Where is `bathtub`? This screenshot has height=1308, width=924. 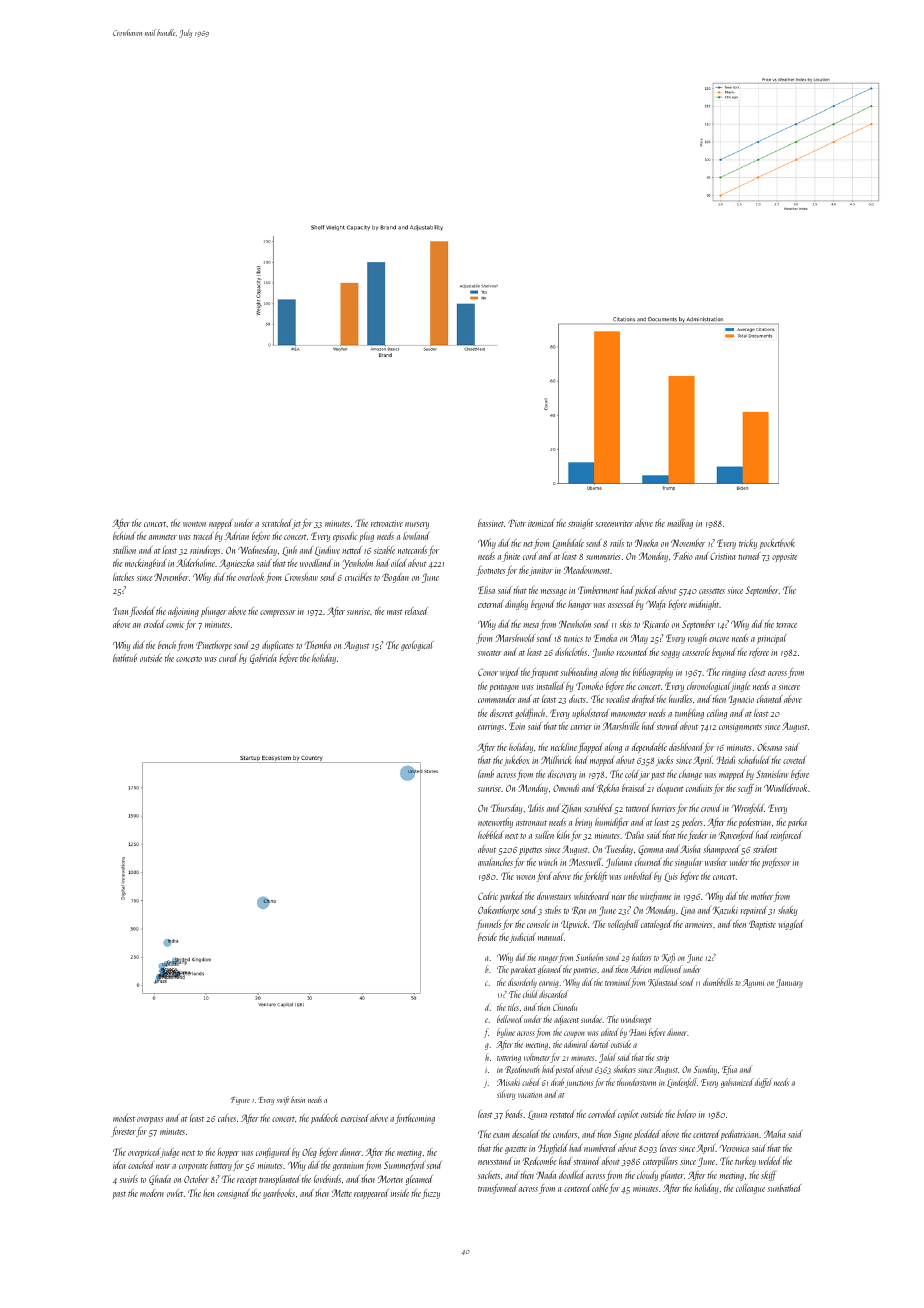
bathtub is located at coordinates (125, 658).
